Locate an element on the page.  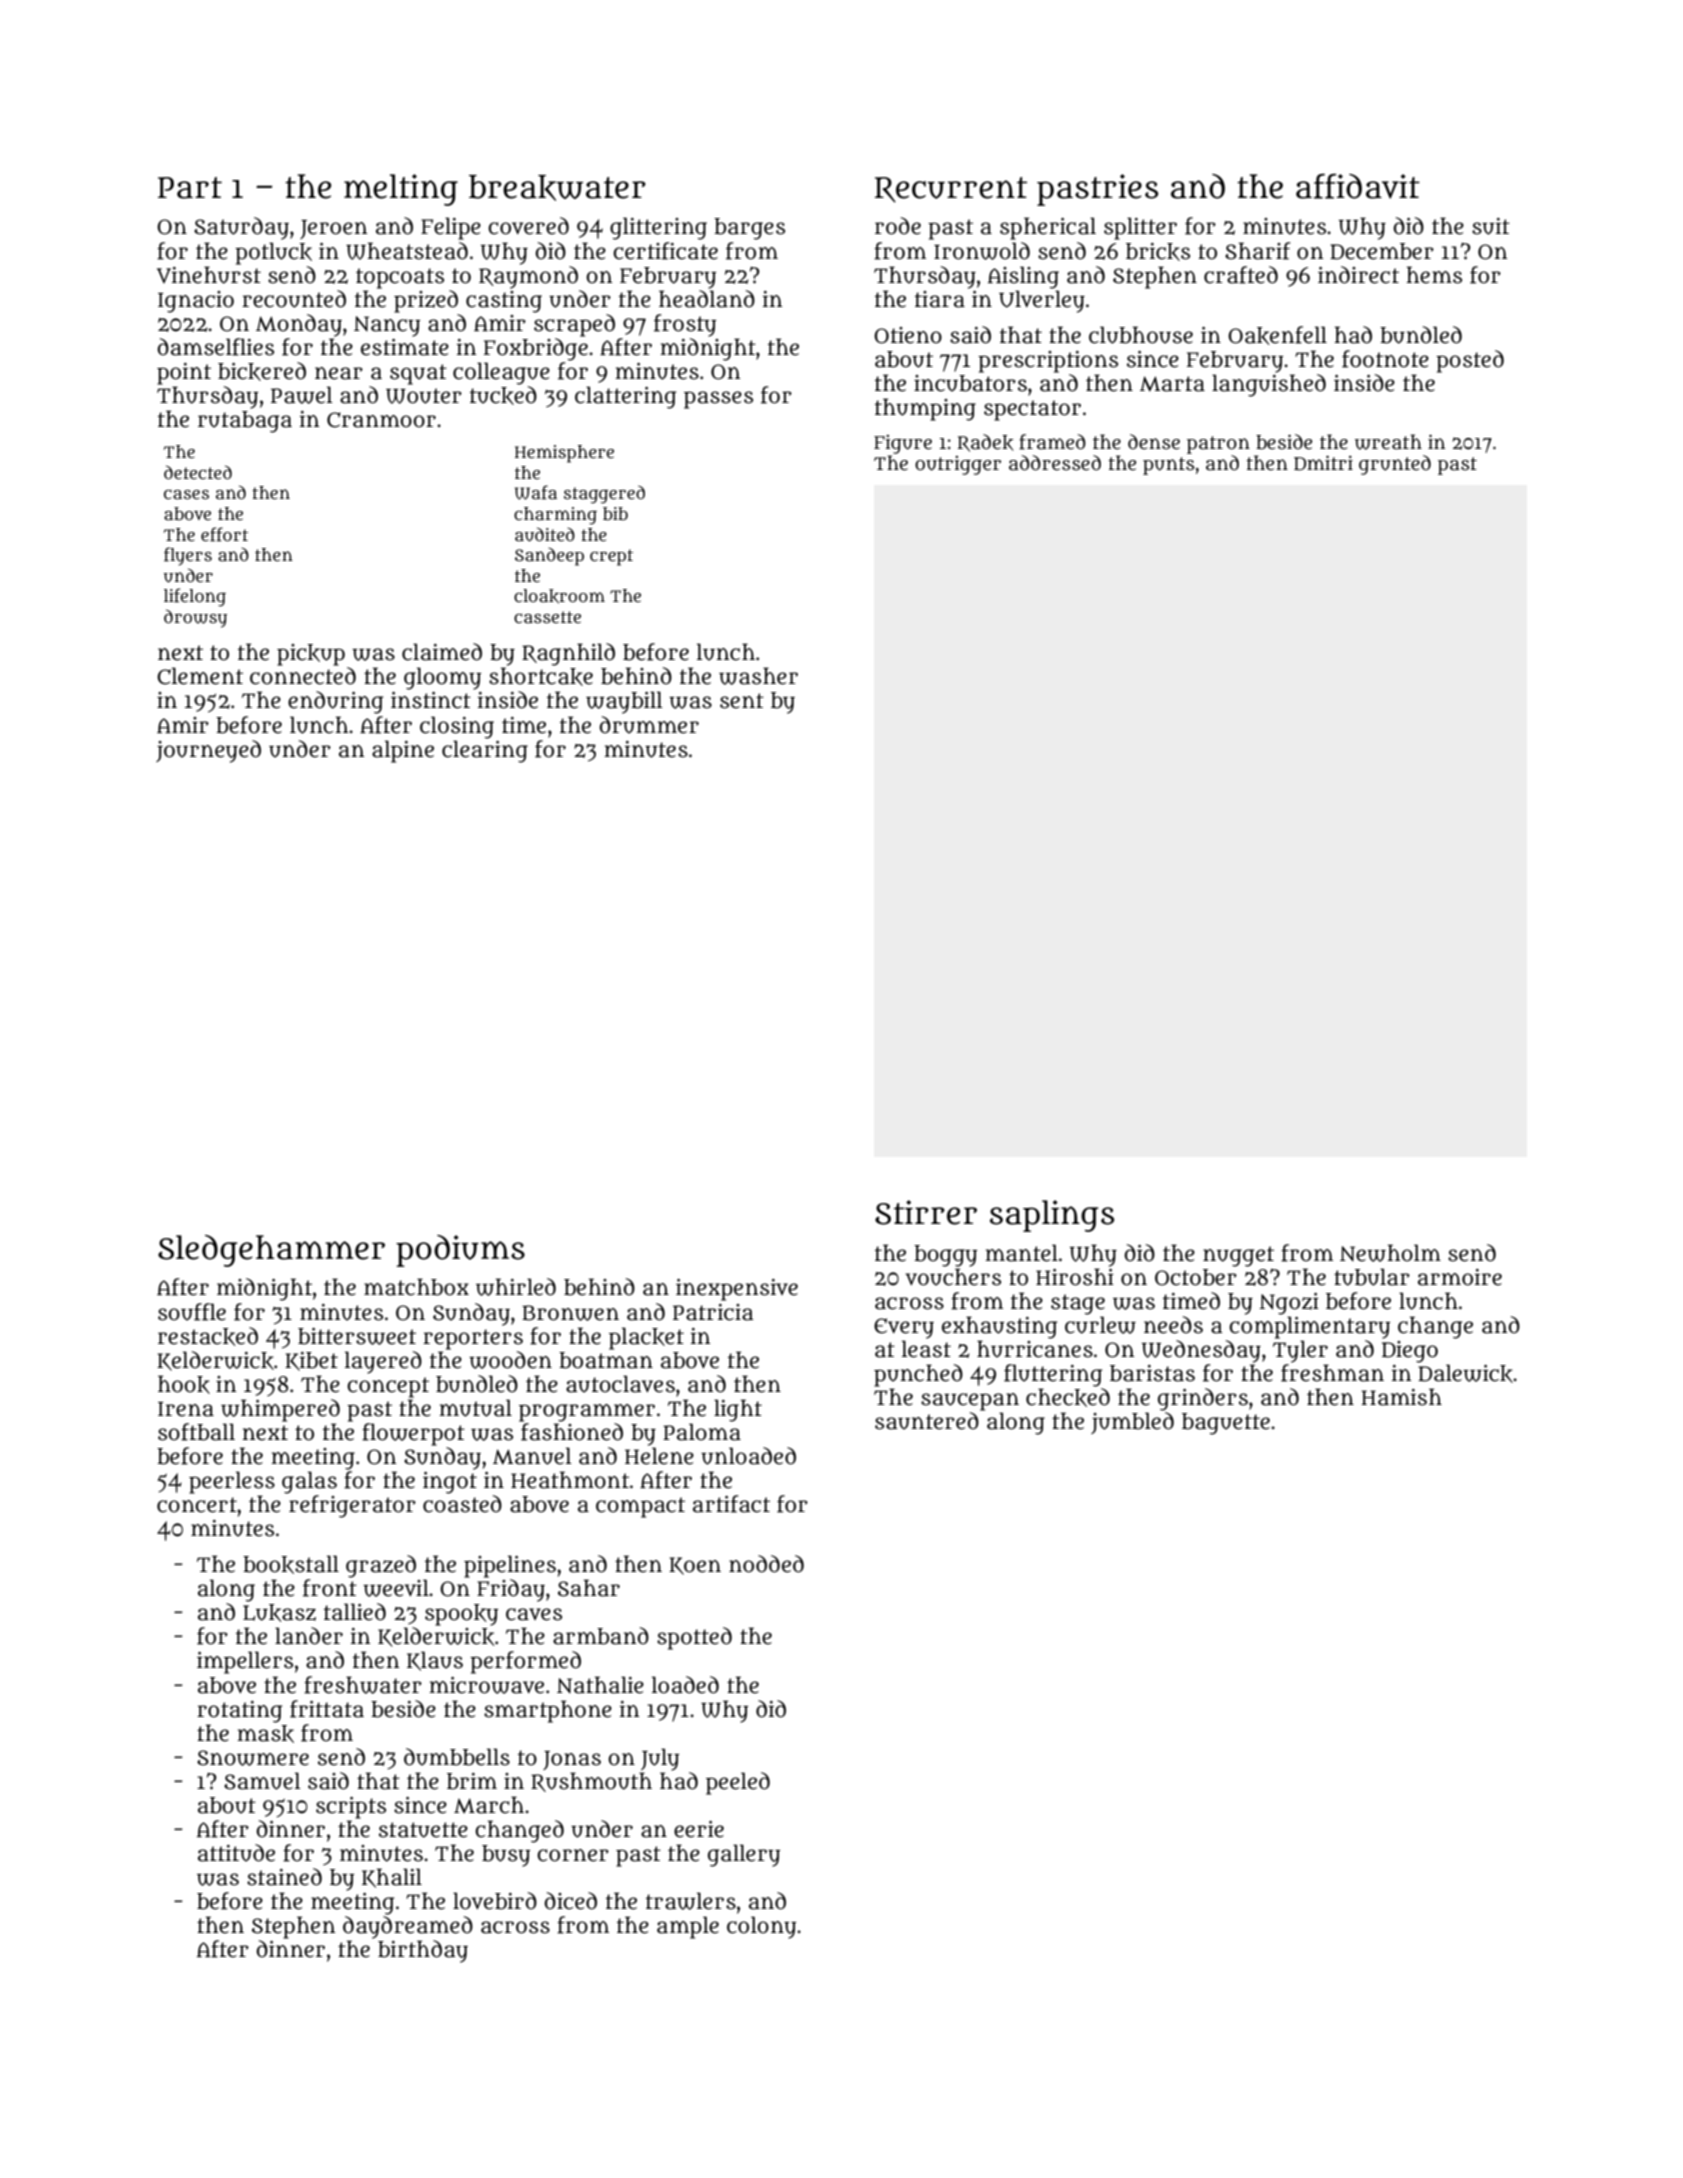
washer is located at coordinates (758, 676).
